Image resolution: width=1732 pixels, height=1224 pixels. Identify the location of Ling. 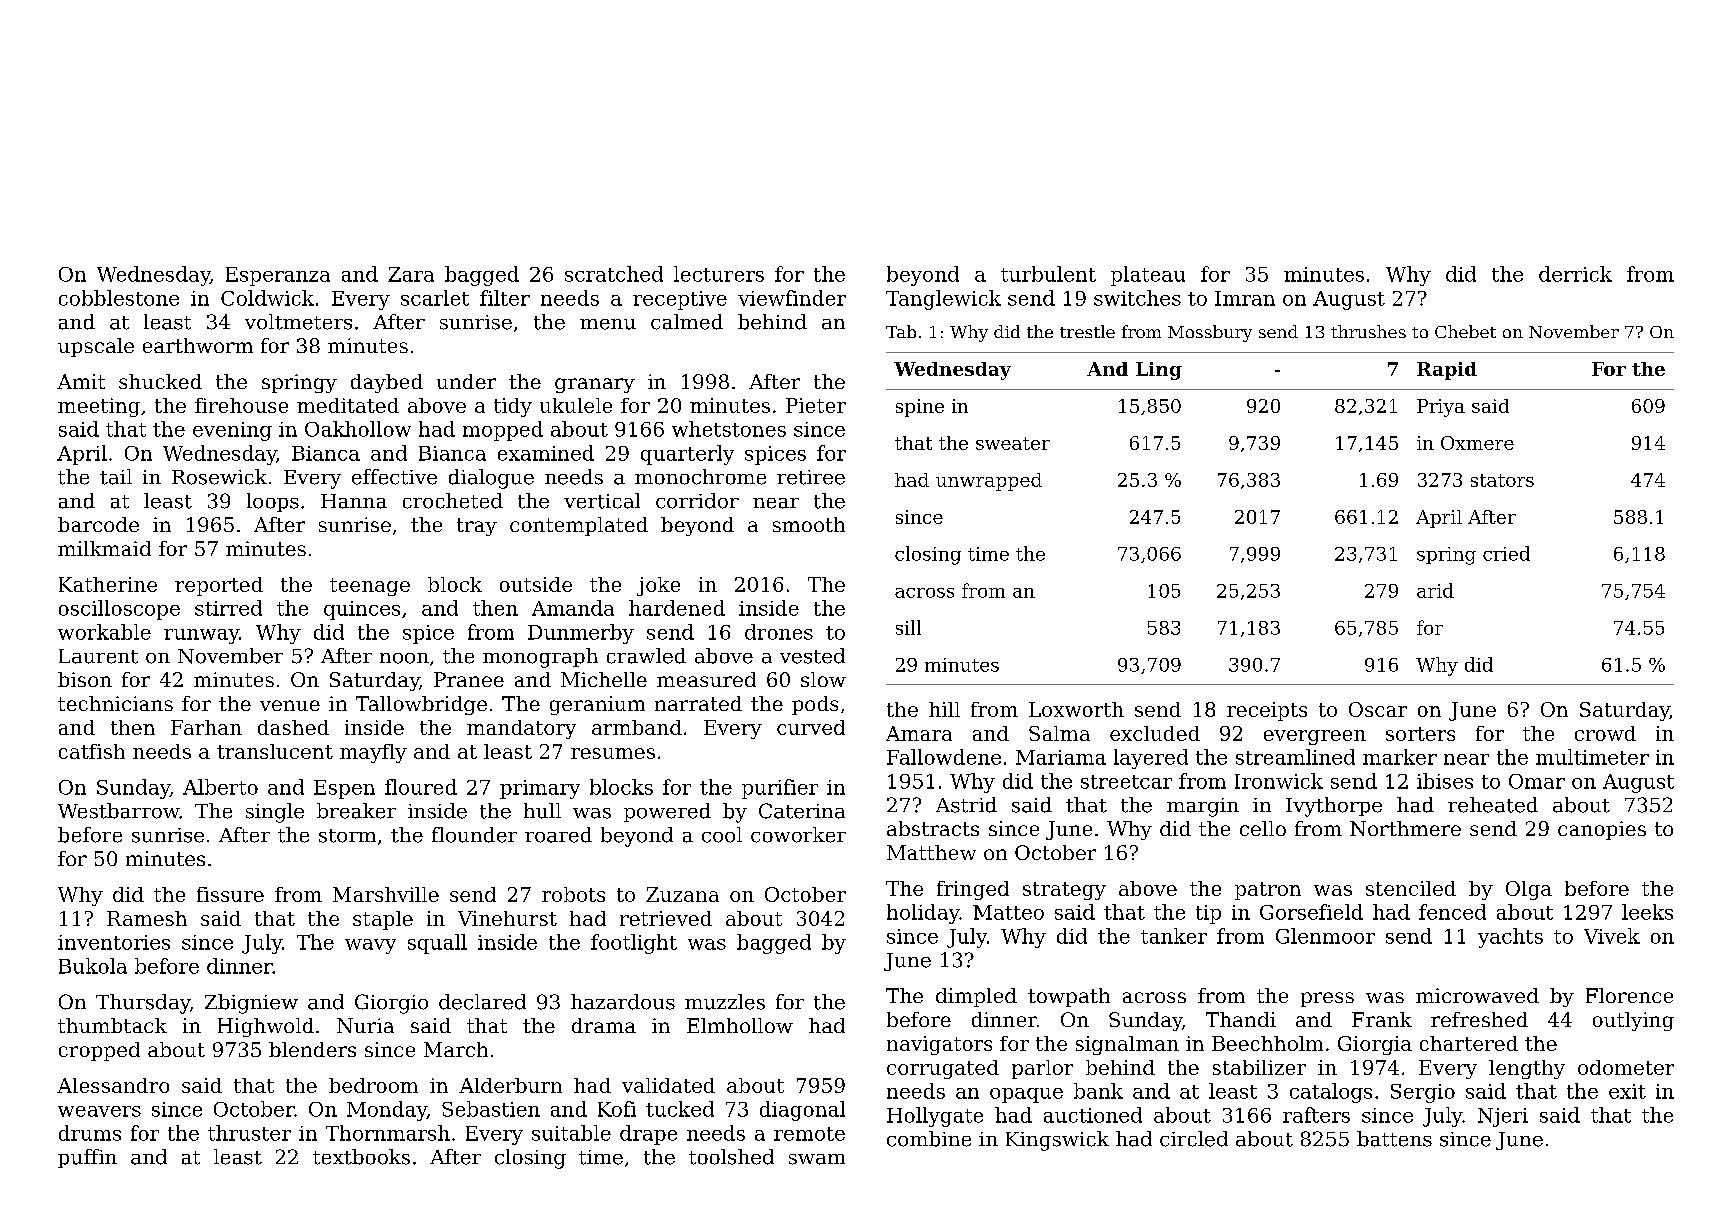
(1159, 371).
